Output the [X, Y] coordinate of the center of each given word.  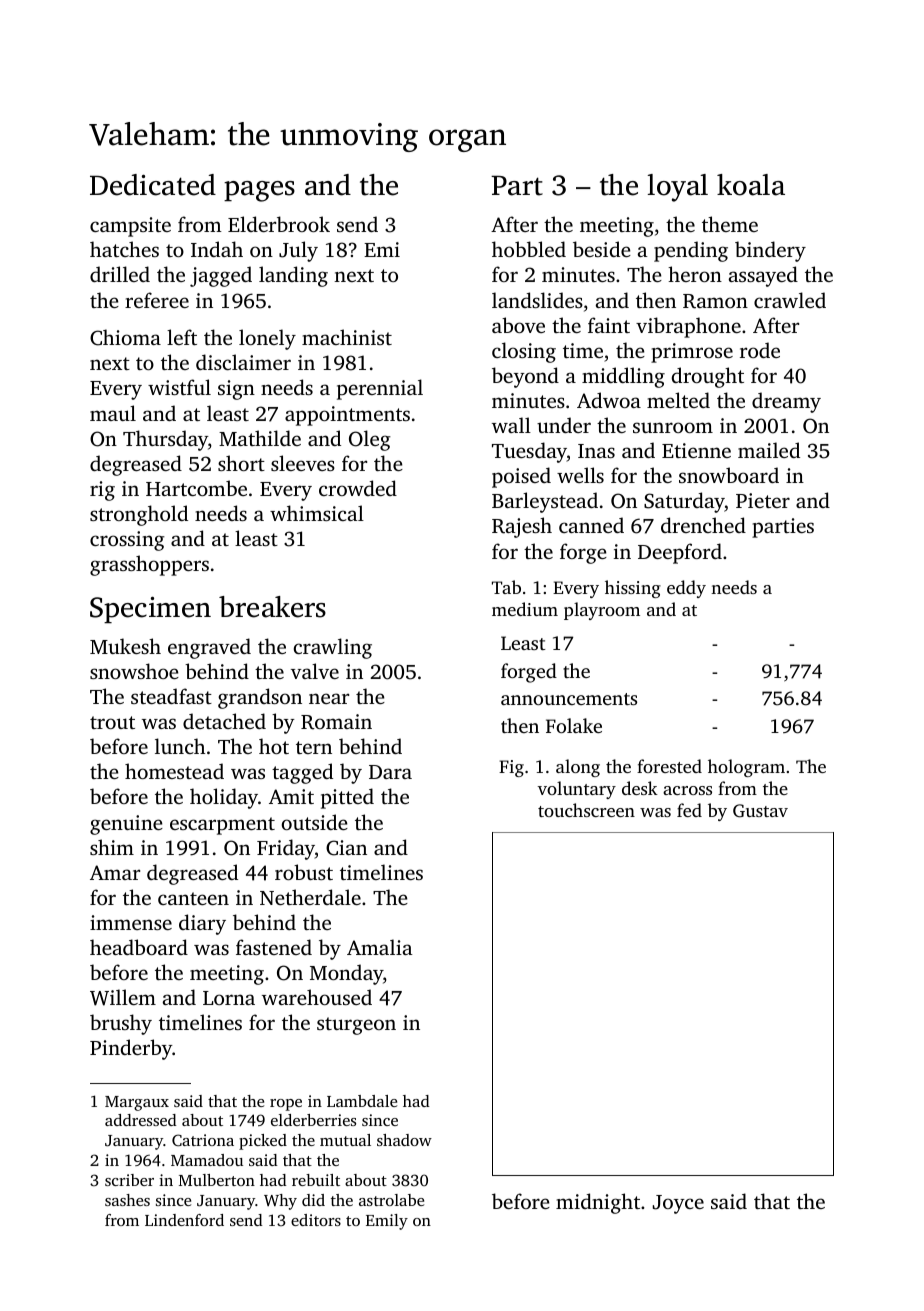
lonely [267, 339]
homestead [174, 771]
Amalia [380, 947]
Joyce [678, 1204]
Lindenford [184, 1220]
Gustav [760, 811]
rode [760, 350]
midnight [598, 1203]
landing [293, 276]
